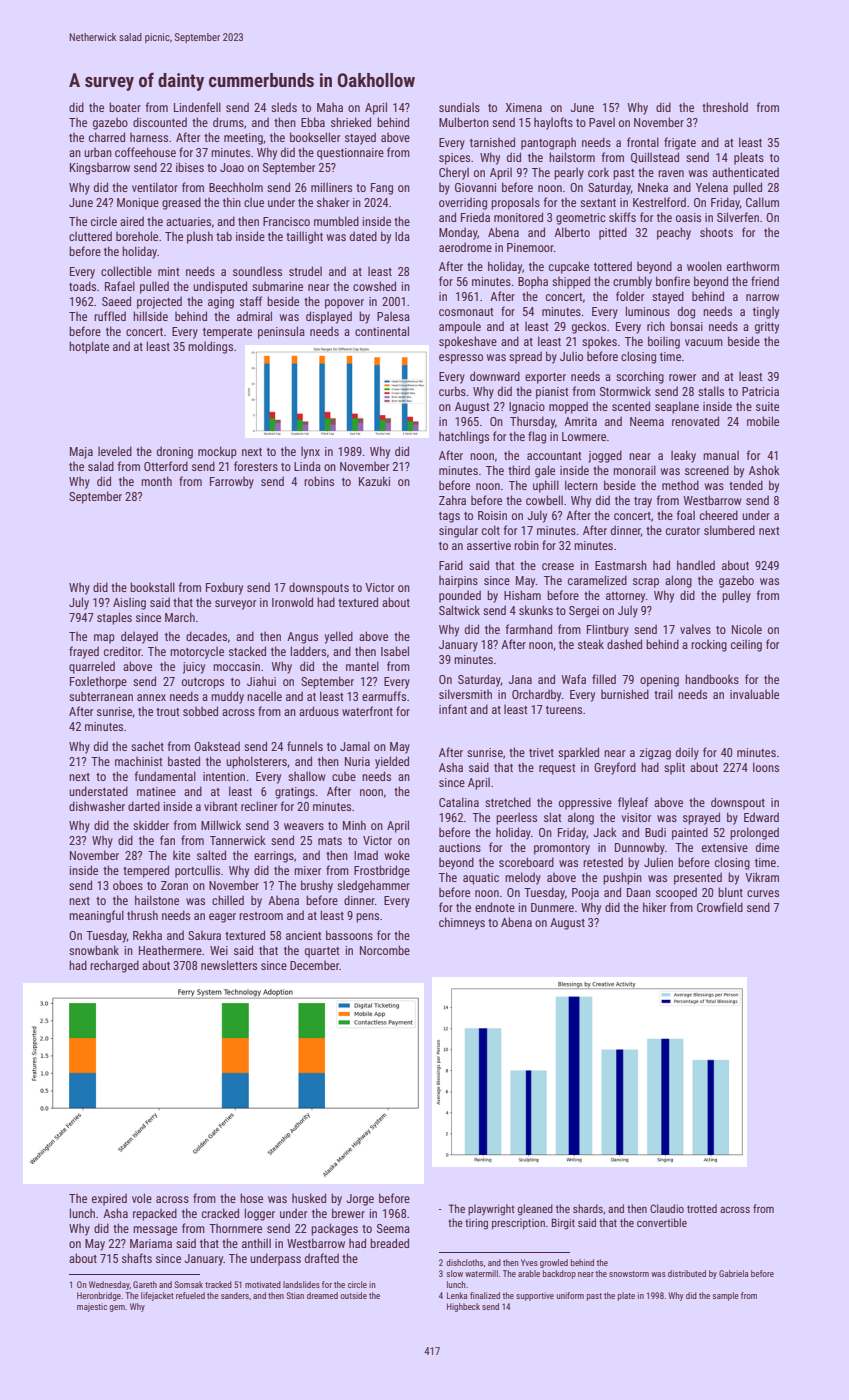 This image has height=1400, width=849. What do you see at coordinates (330, 107) in the image?
I see `Maha` at bounding box center [330, 107].
